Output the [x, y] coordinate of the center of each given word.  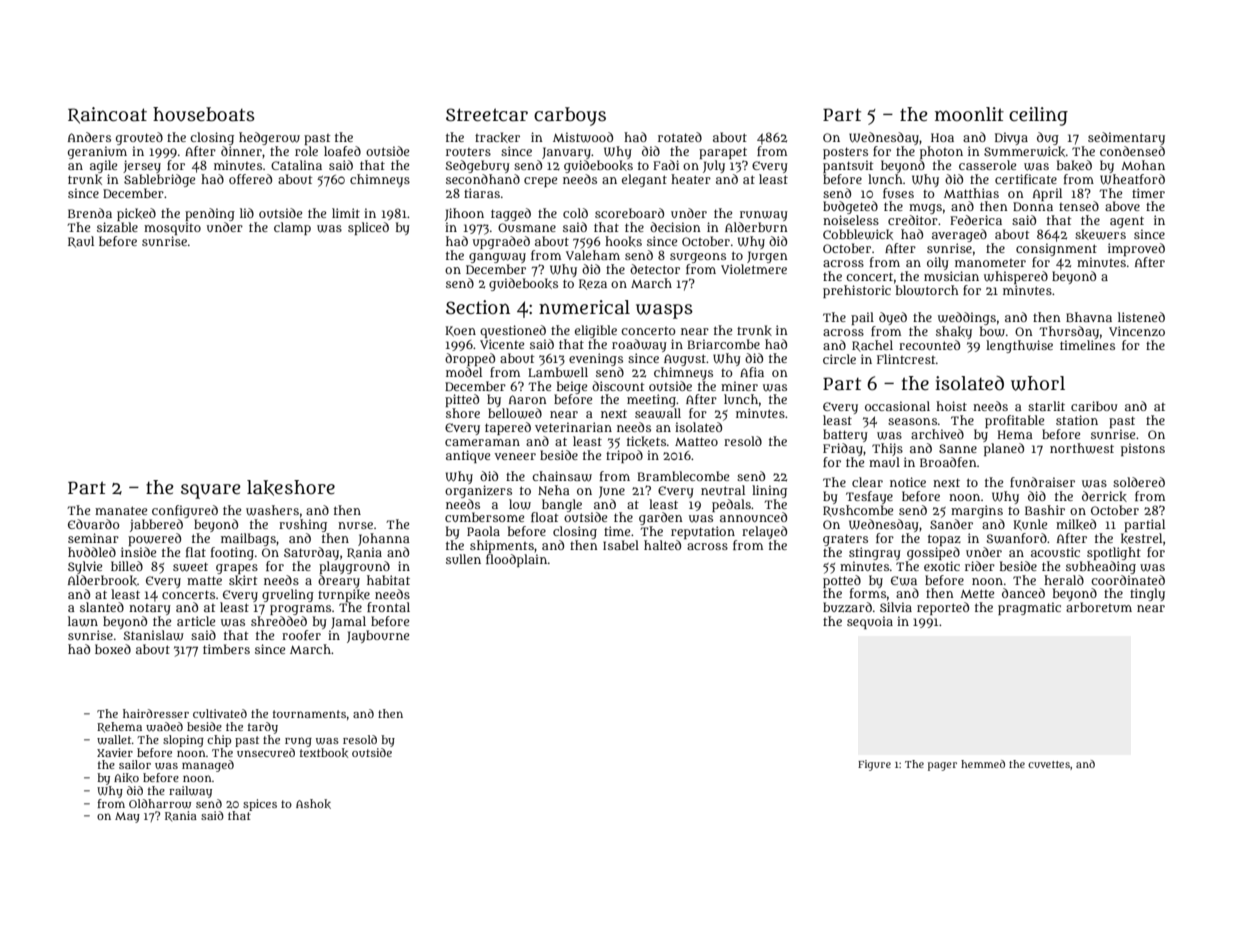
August [685, 360]
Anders [89, 137]
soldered [1139, 482]
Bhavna [1089, 317]
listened [1141, 317]
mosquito [172, 228]
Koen [460, 331]
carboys [570, 116]
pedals [731, 505]
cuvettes [1049, 764]
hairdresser [156, 713]
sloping [183, 741]
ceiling [1038, 116]
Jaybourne [378, 636]
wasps [664, 311]
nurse [355, 525]
